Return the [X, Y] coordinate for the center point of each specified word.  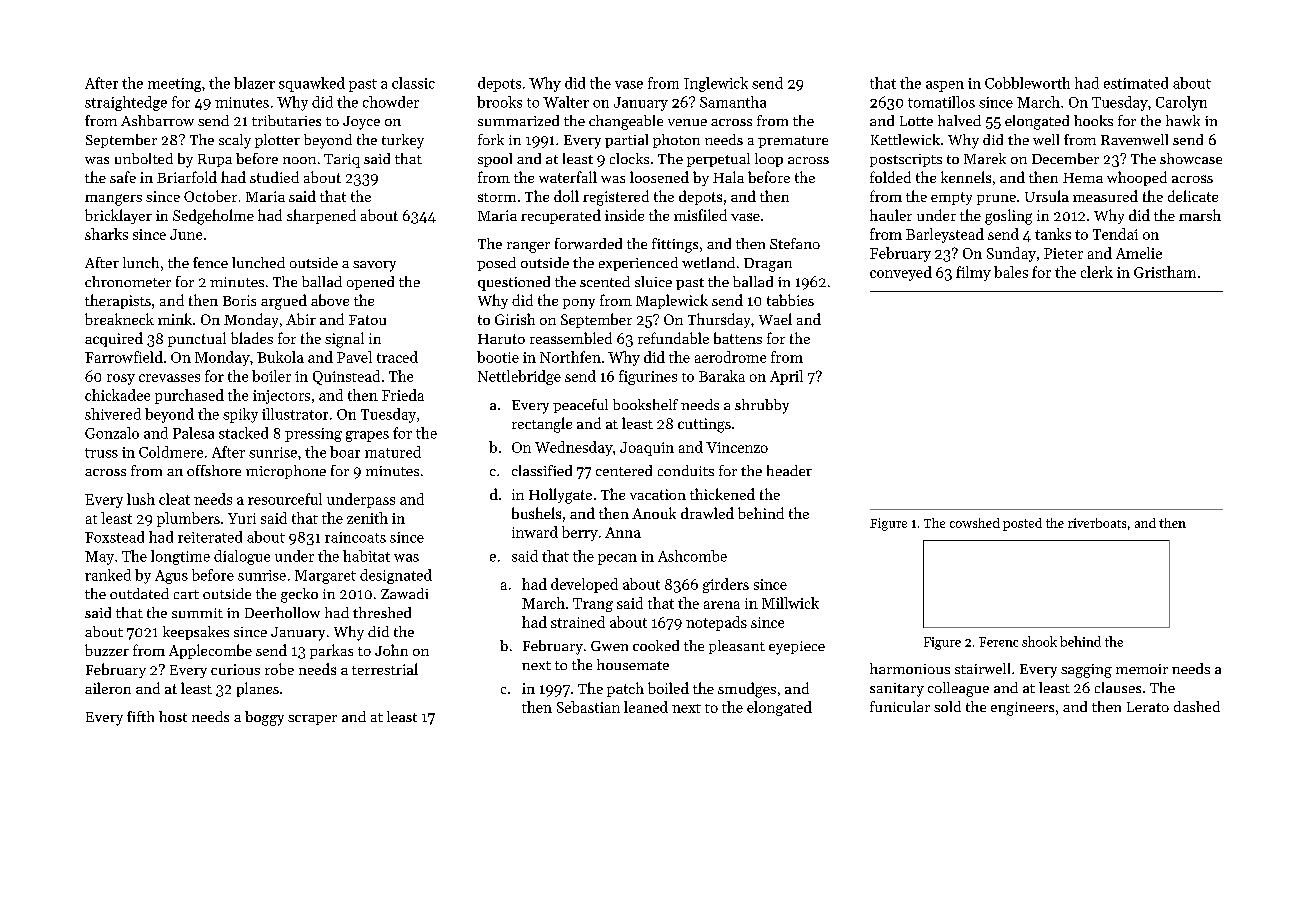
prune [996, 200]
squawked [312, 84]
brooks [499, 102]
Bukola [280, 357]
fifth [140, 716]
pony [579, 304]
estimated [1136, 83]
